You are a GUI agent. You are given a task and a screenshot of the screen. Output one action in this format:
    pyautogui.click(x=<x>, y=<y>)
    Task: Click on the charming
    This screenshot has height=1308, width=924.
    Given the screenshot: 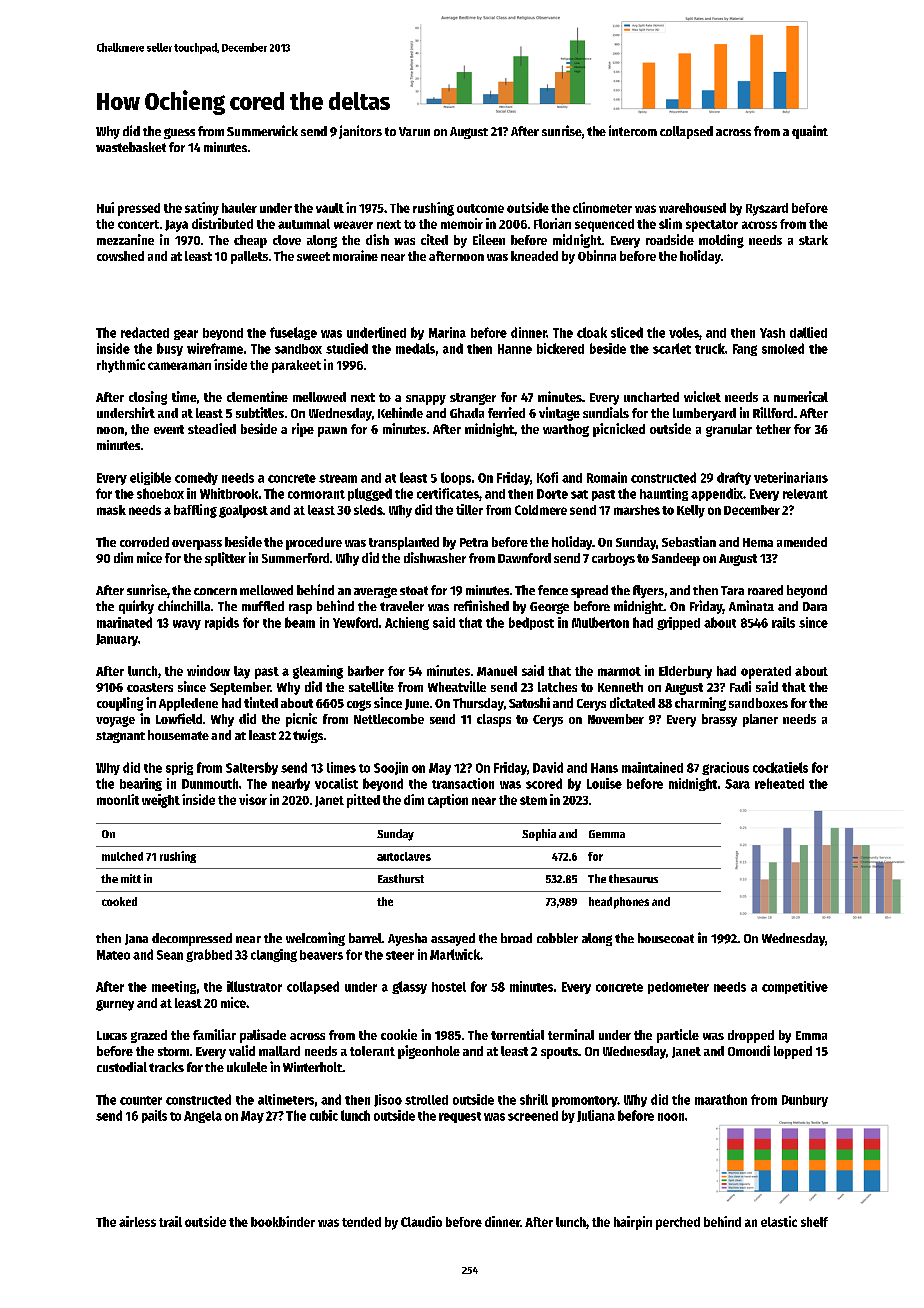 What is the action you would take?
    pyautogui.click(x=700, y=704)
